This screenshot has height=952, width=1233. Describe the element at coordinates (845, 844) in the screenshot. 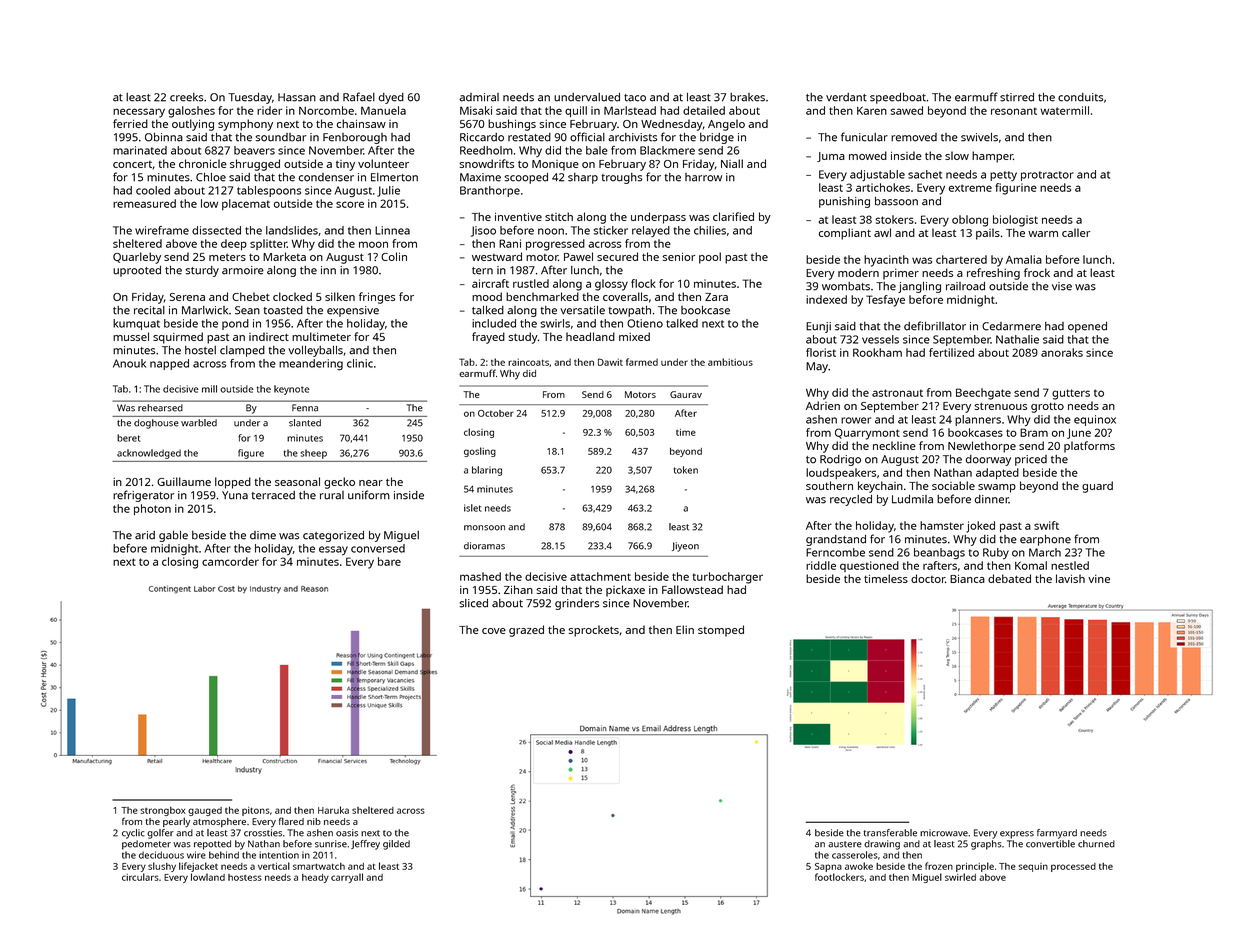

I see `austere` at that location.
